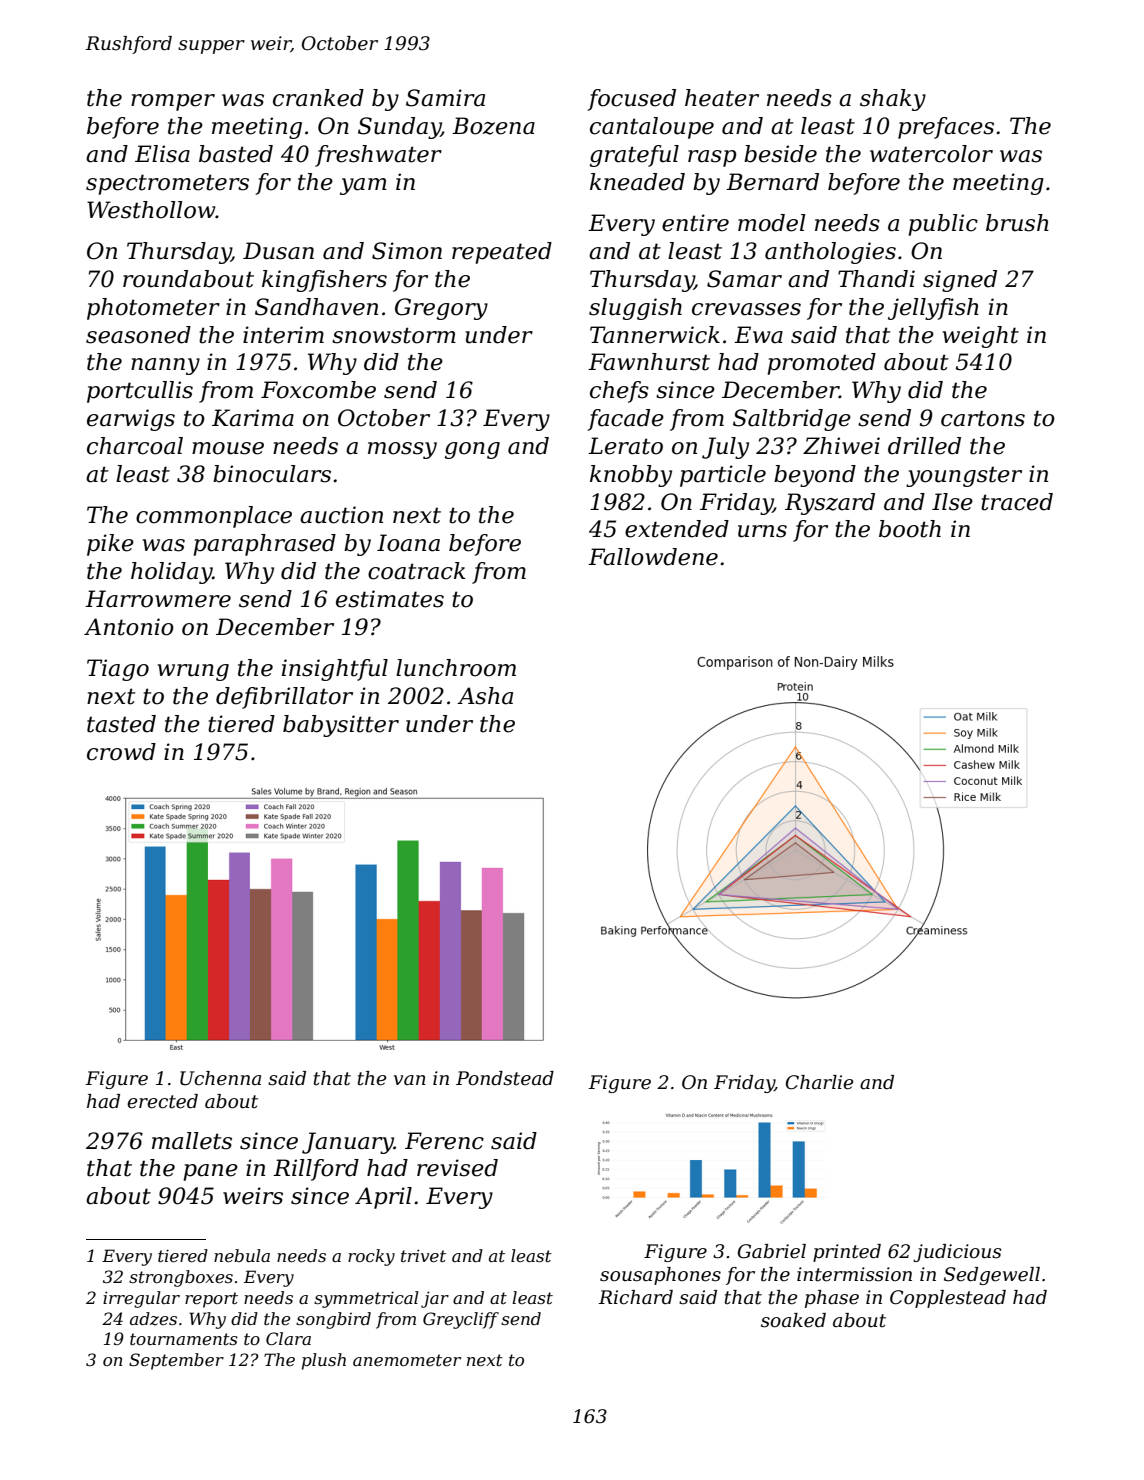 This screenshot has height=1480, width=1144. What do you see at coordinates (910, 529) in the screenshot?
I see `booth` at bounding box center [910, 529].
